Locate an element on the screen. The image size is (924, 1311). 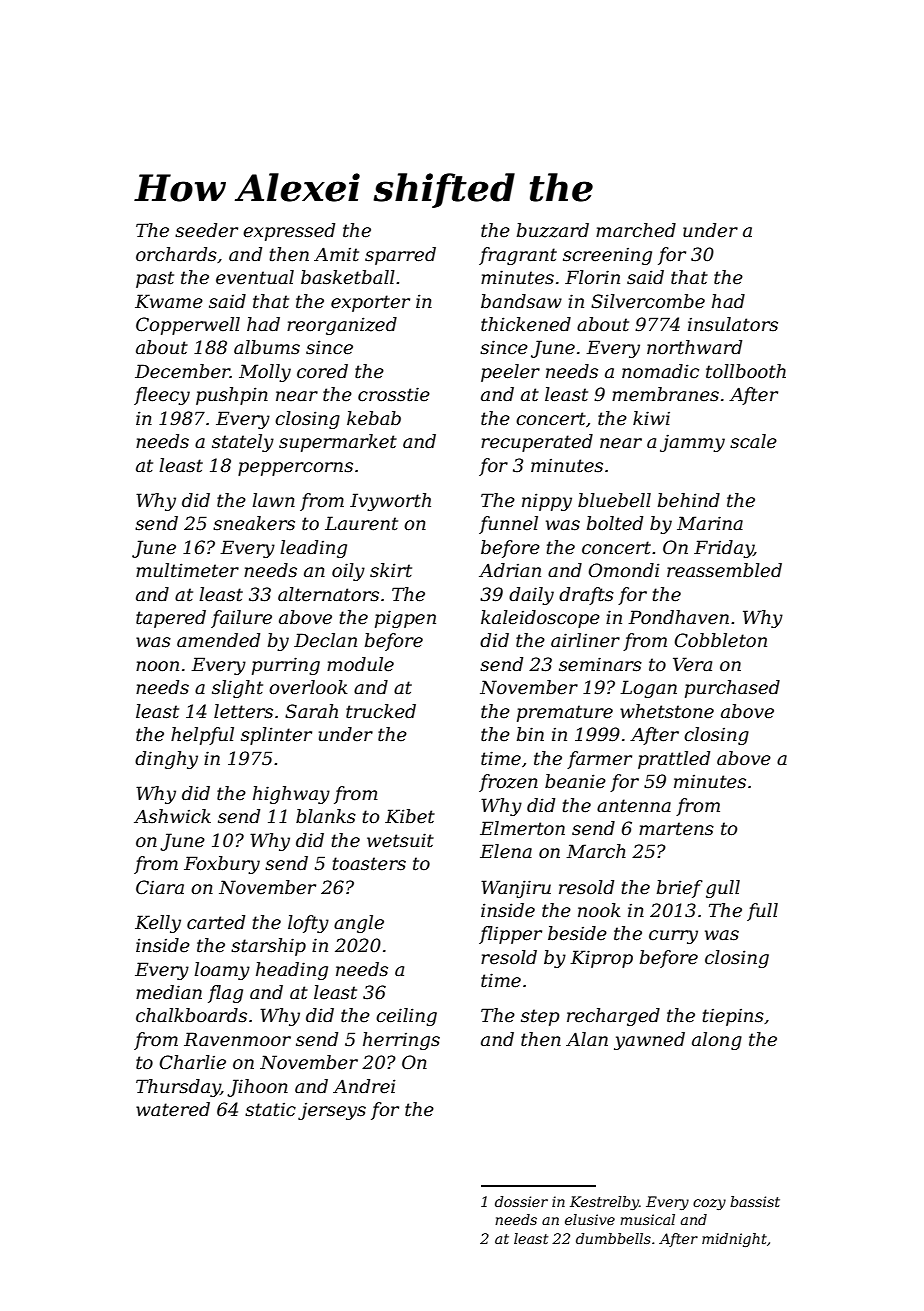
insulators is located at coordinates (733, 324).
